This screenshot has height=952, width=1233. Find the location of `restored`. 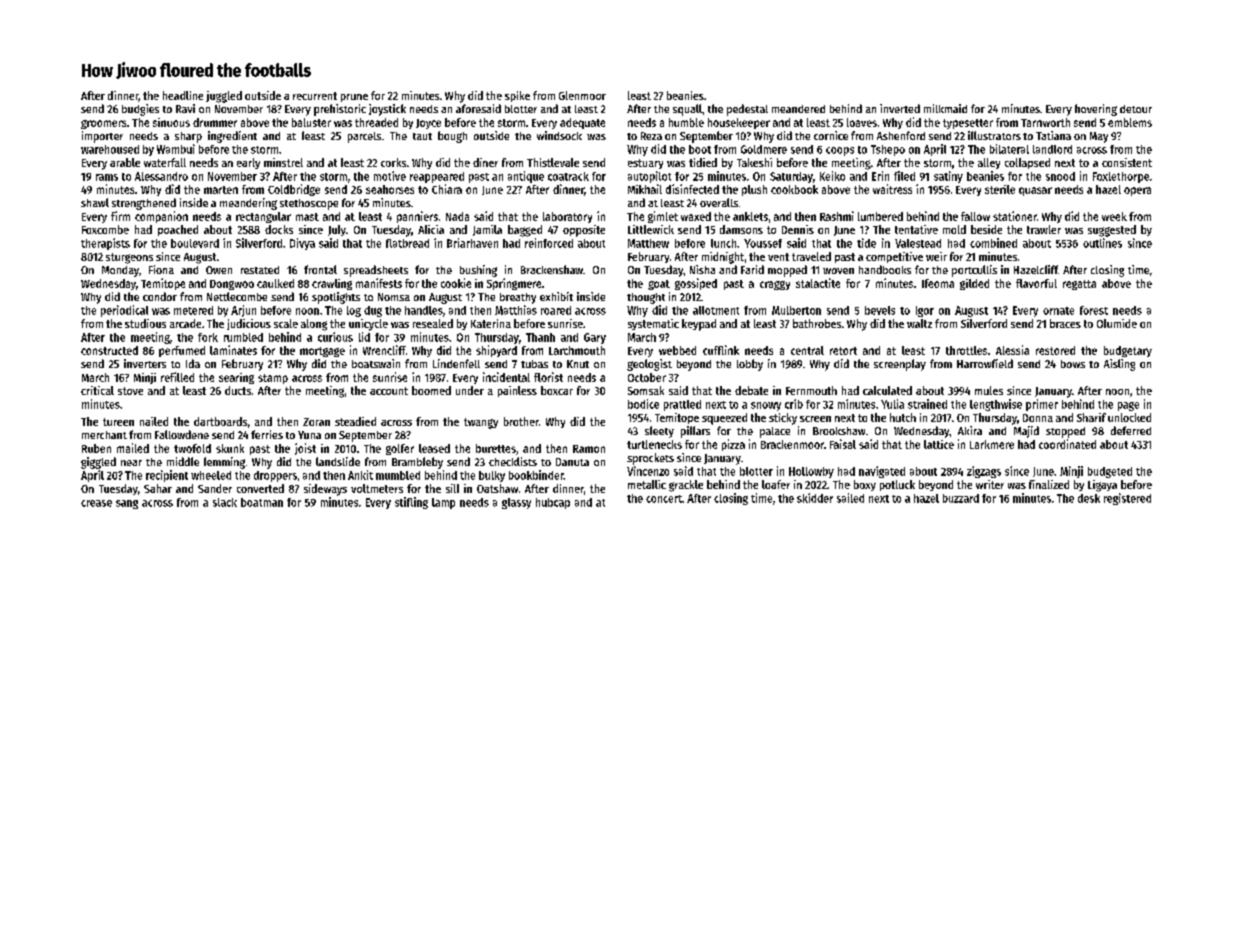

restored is located at coordinates (1055, 350).
